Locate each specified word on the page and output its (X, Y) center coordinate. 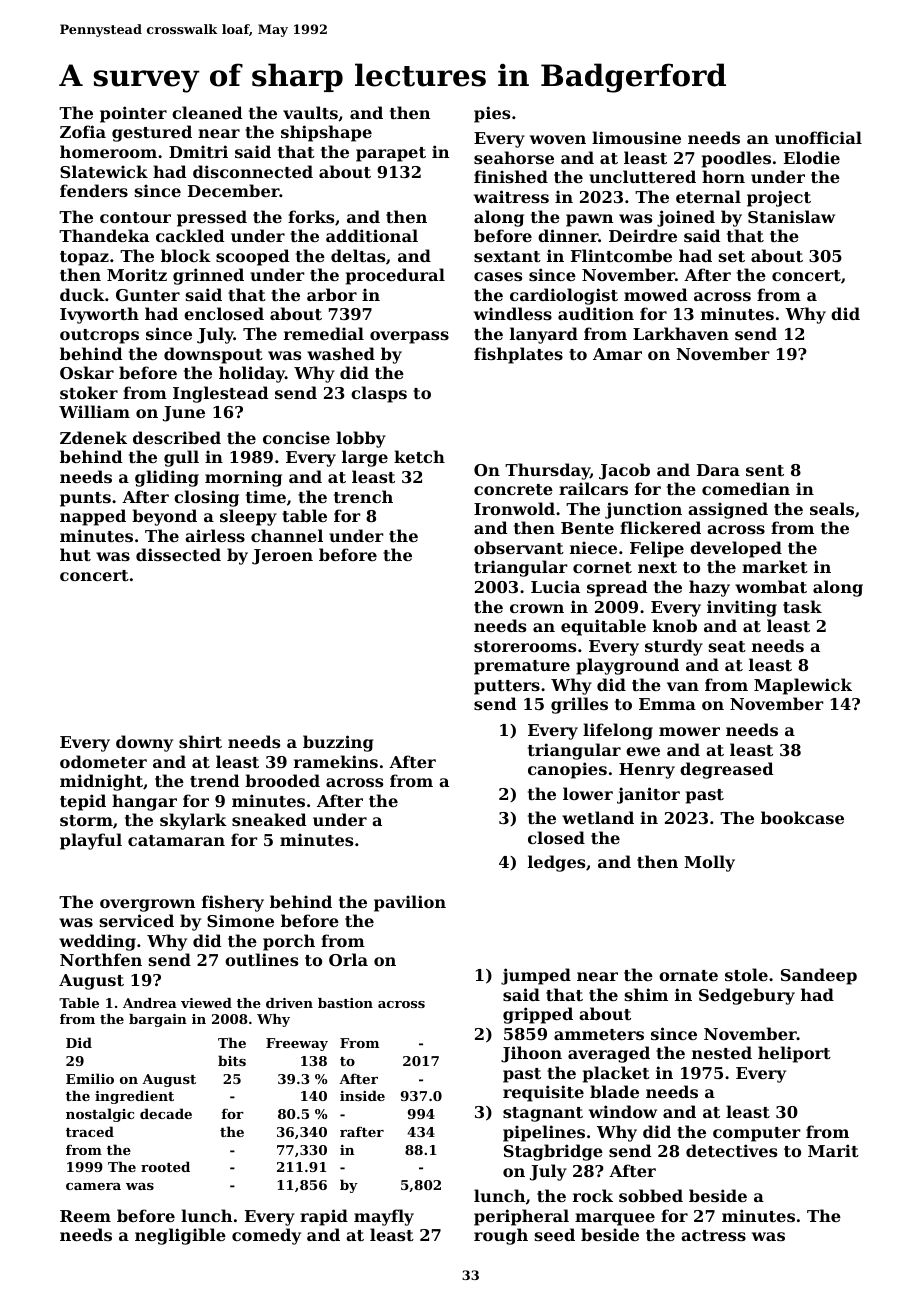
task (802, 606)
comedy (266, 1236)
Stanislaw (791, 216)
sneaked (269, 819)
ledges (556, 863)
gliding (167, 478)
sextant (507, 256)
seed (555, 1234)
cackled (190, 235)
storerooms (525, 646)
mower (689, 731)
